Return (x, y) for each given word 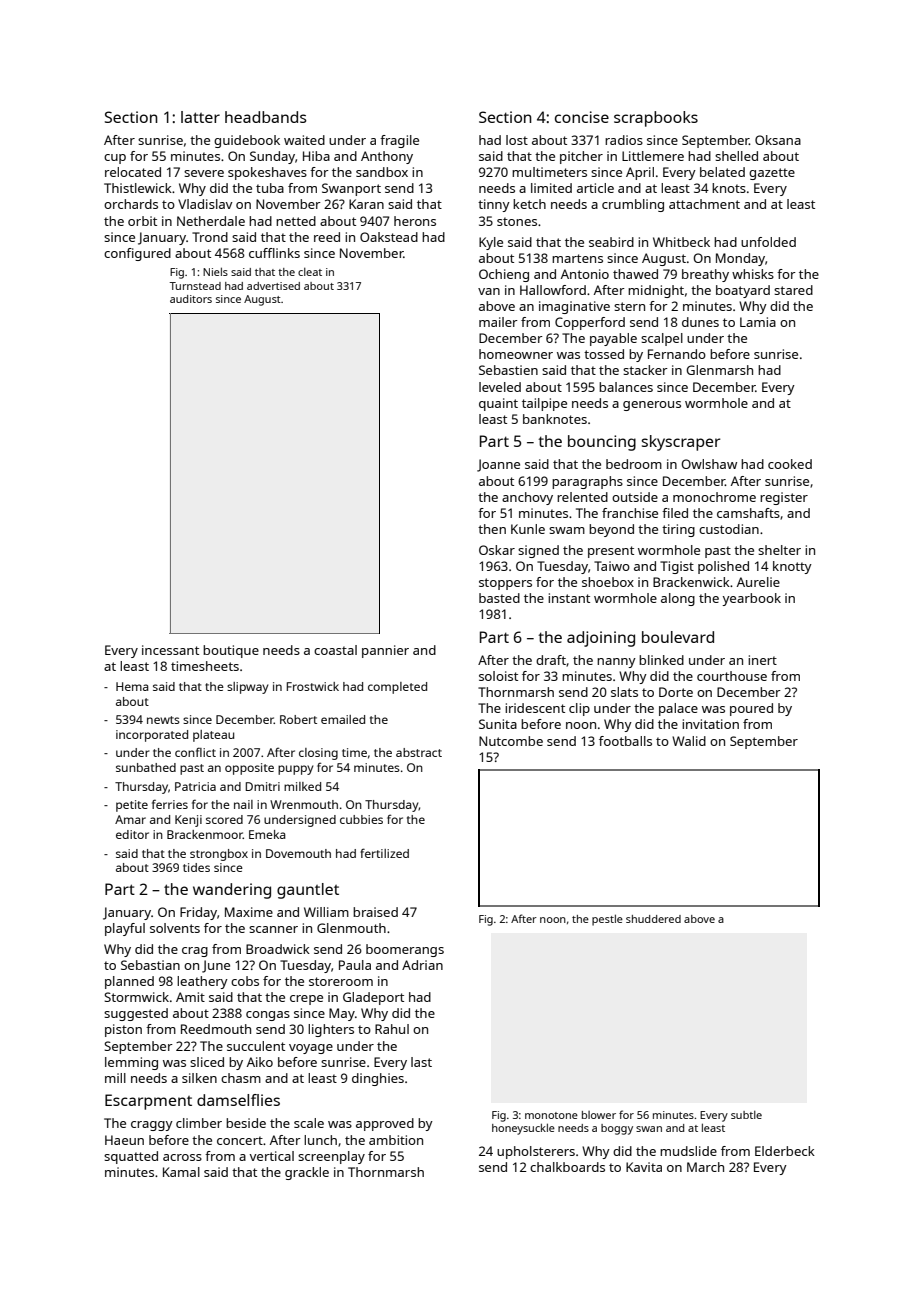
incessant (170, 650)
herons (415, 221)
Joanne (498, 465)
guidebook (247, 141)
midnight (656, 291)
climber (199, 1123)
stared (793, 290)
